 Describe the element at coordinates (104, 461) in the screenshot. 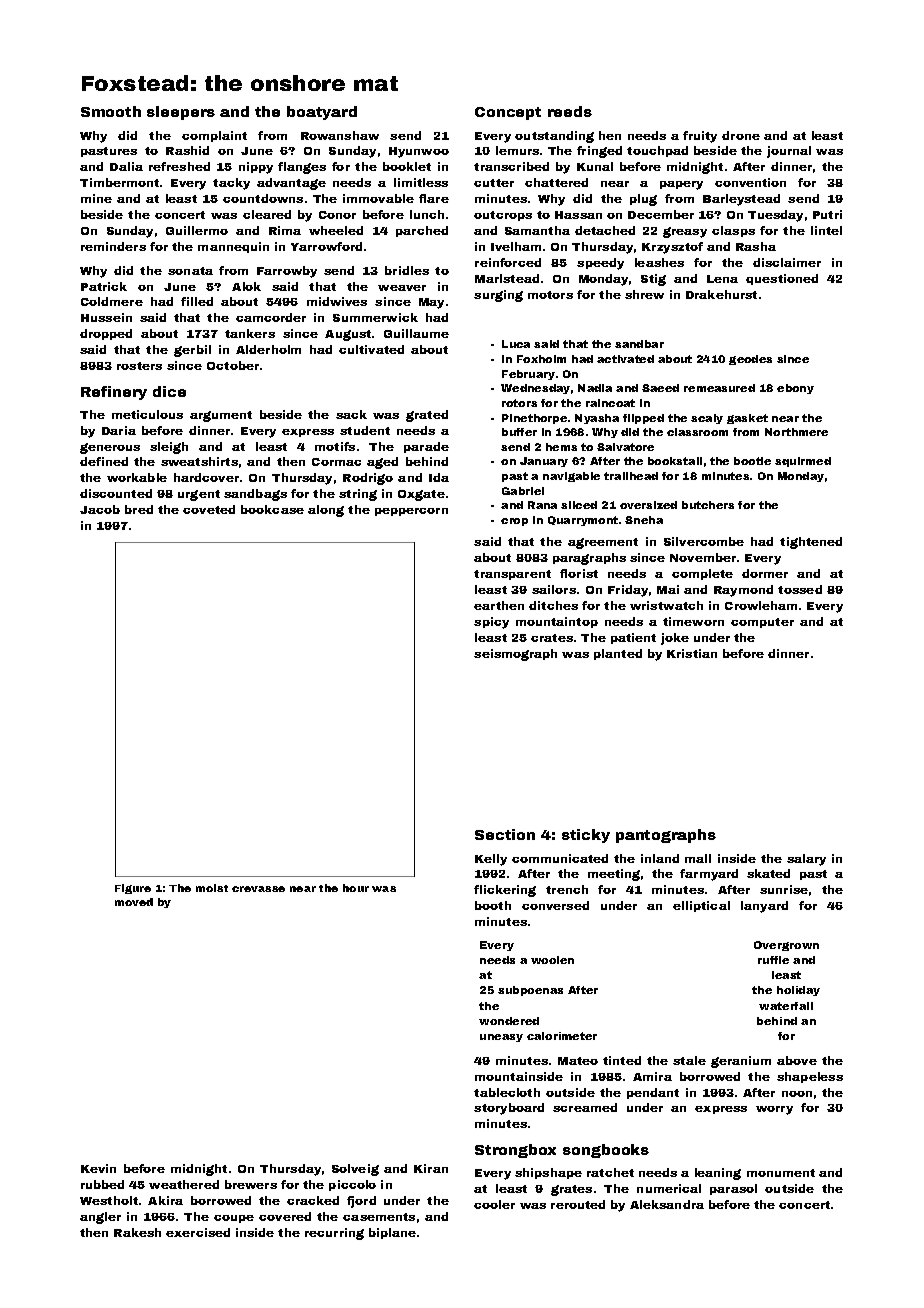

I see `defined` at that location.
